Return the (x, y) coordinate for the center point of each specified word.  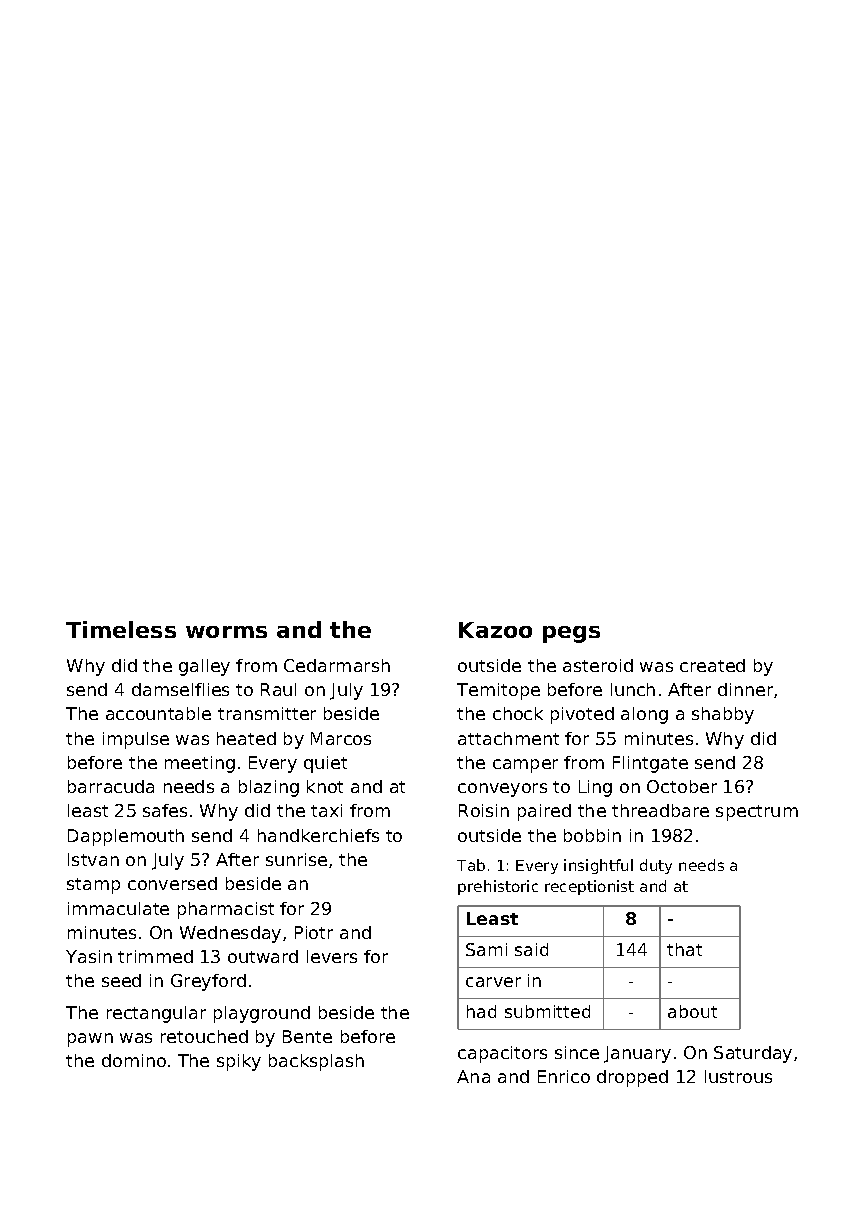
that (684, 949)
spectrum (757, 813)
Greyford (208, 982)
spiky (239, 1062)
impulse (136, 740)
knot (325, 786)
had (481, 1011)
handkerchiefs (318, 835)
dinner (745, 689)
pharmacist (226, 910)
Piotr (314, 932)
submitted (547, 1011)
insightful (598, 866)
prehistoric (498, 887)
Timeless (121, 629)
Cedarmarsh (337, 665)
